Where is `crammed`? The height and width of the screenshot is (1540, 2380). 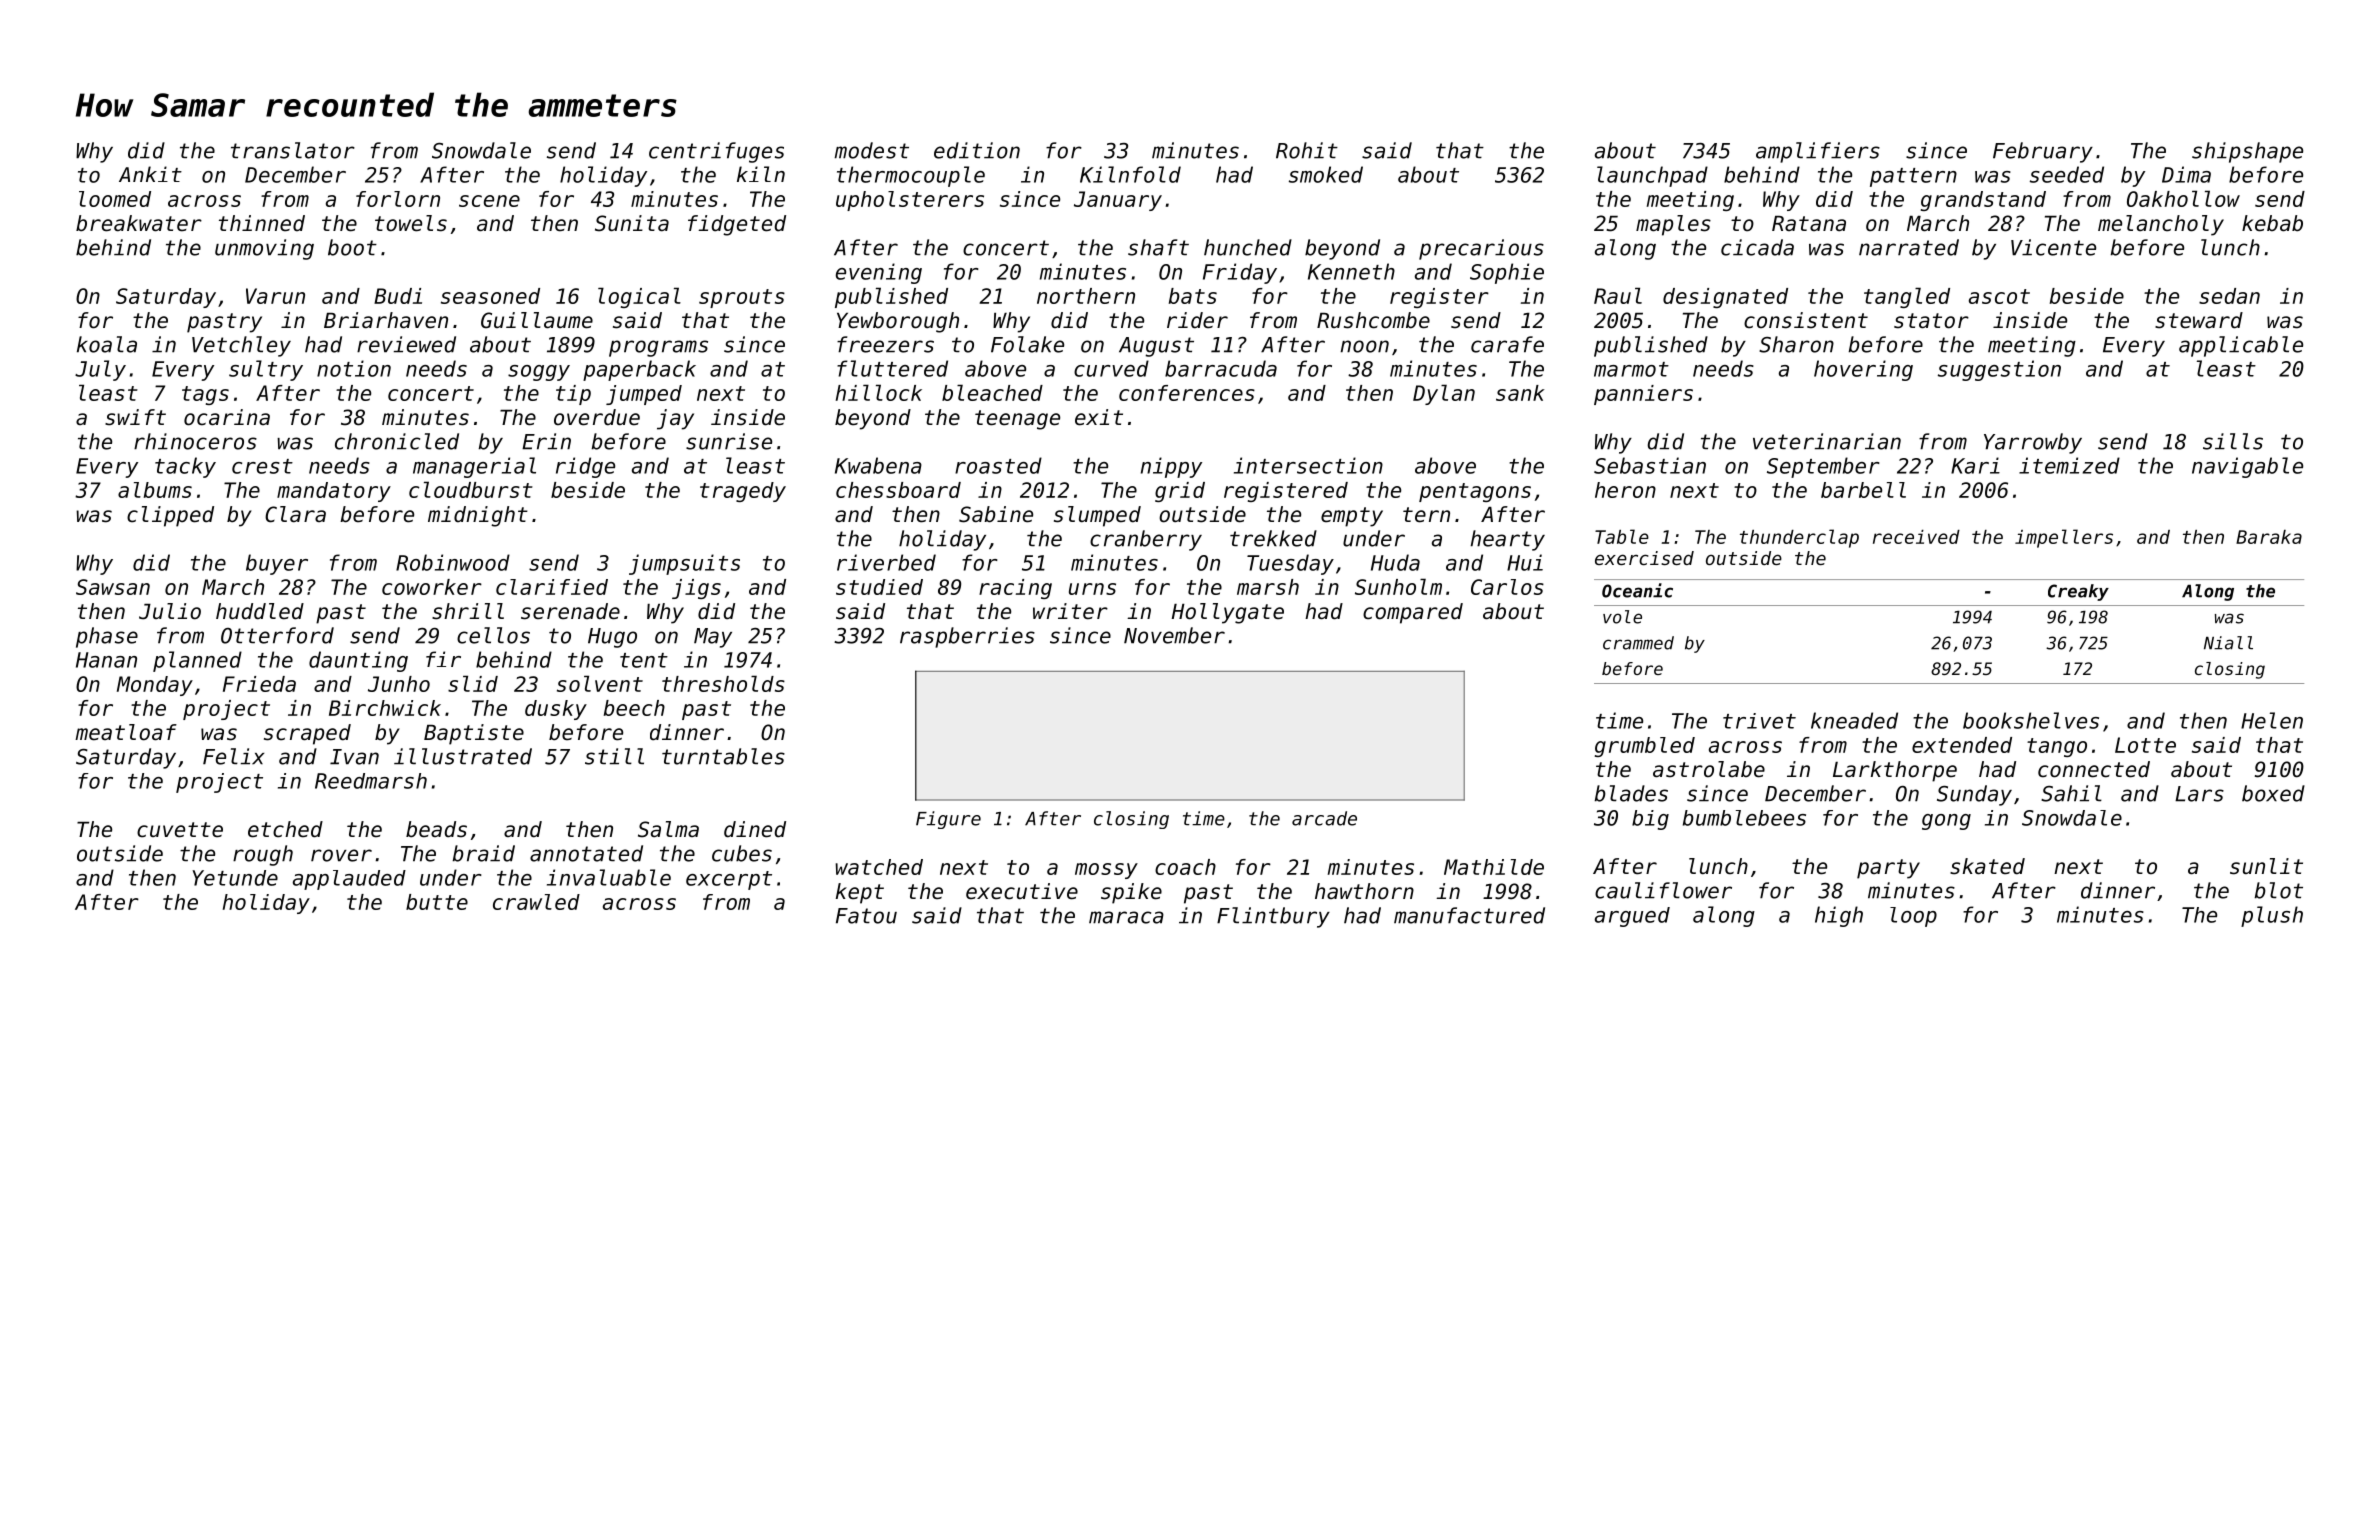
crammed is located at coordinates (1638, 643).
